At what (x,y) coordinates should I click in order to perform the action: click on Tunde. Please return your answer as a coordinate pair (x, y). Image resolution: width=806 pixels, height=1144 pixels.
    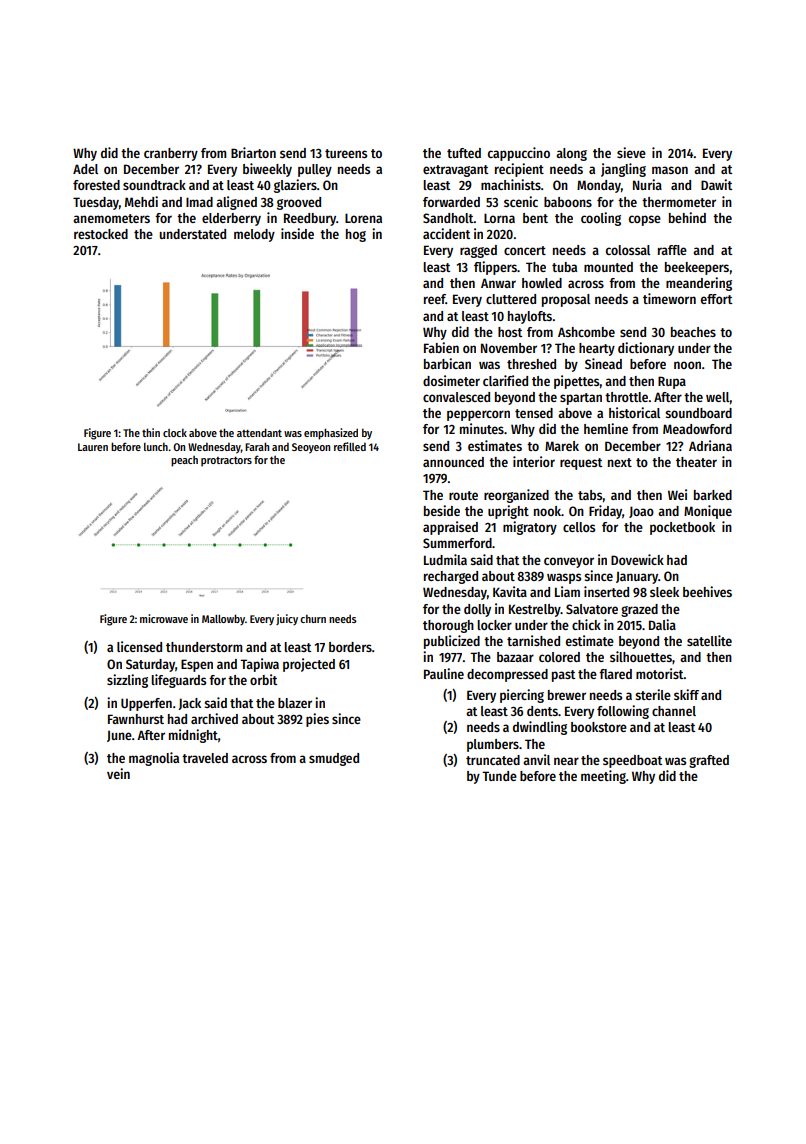
    Looking at the image, I should click on (499, 776).
